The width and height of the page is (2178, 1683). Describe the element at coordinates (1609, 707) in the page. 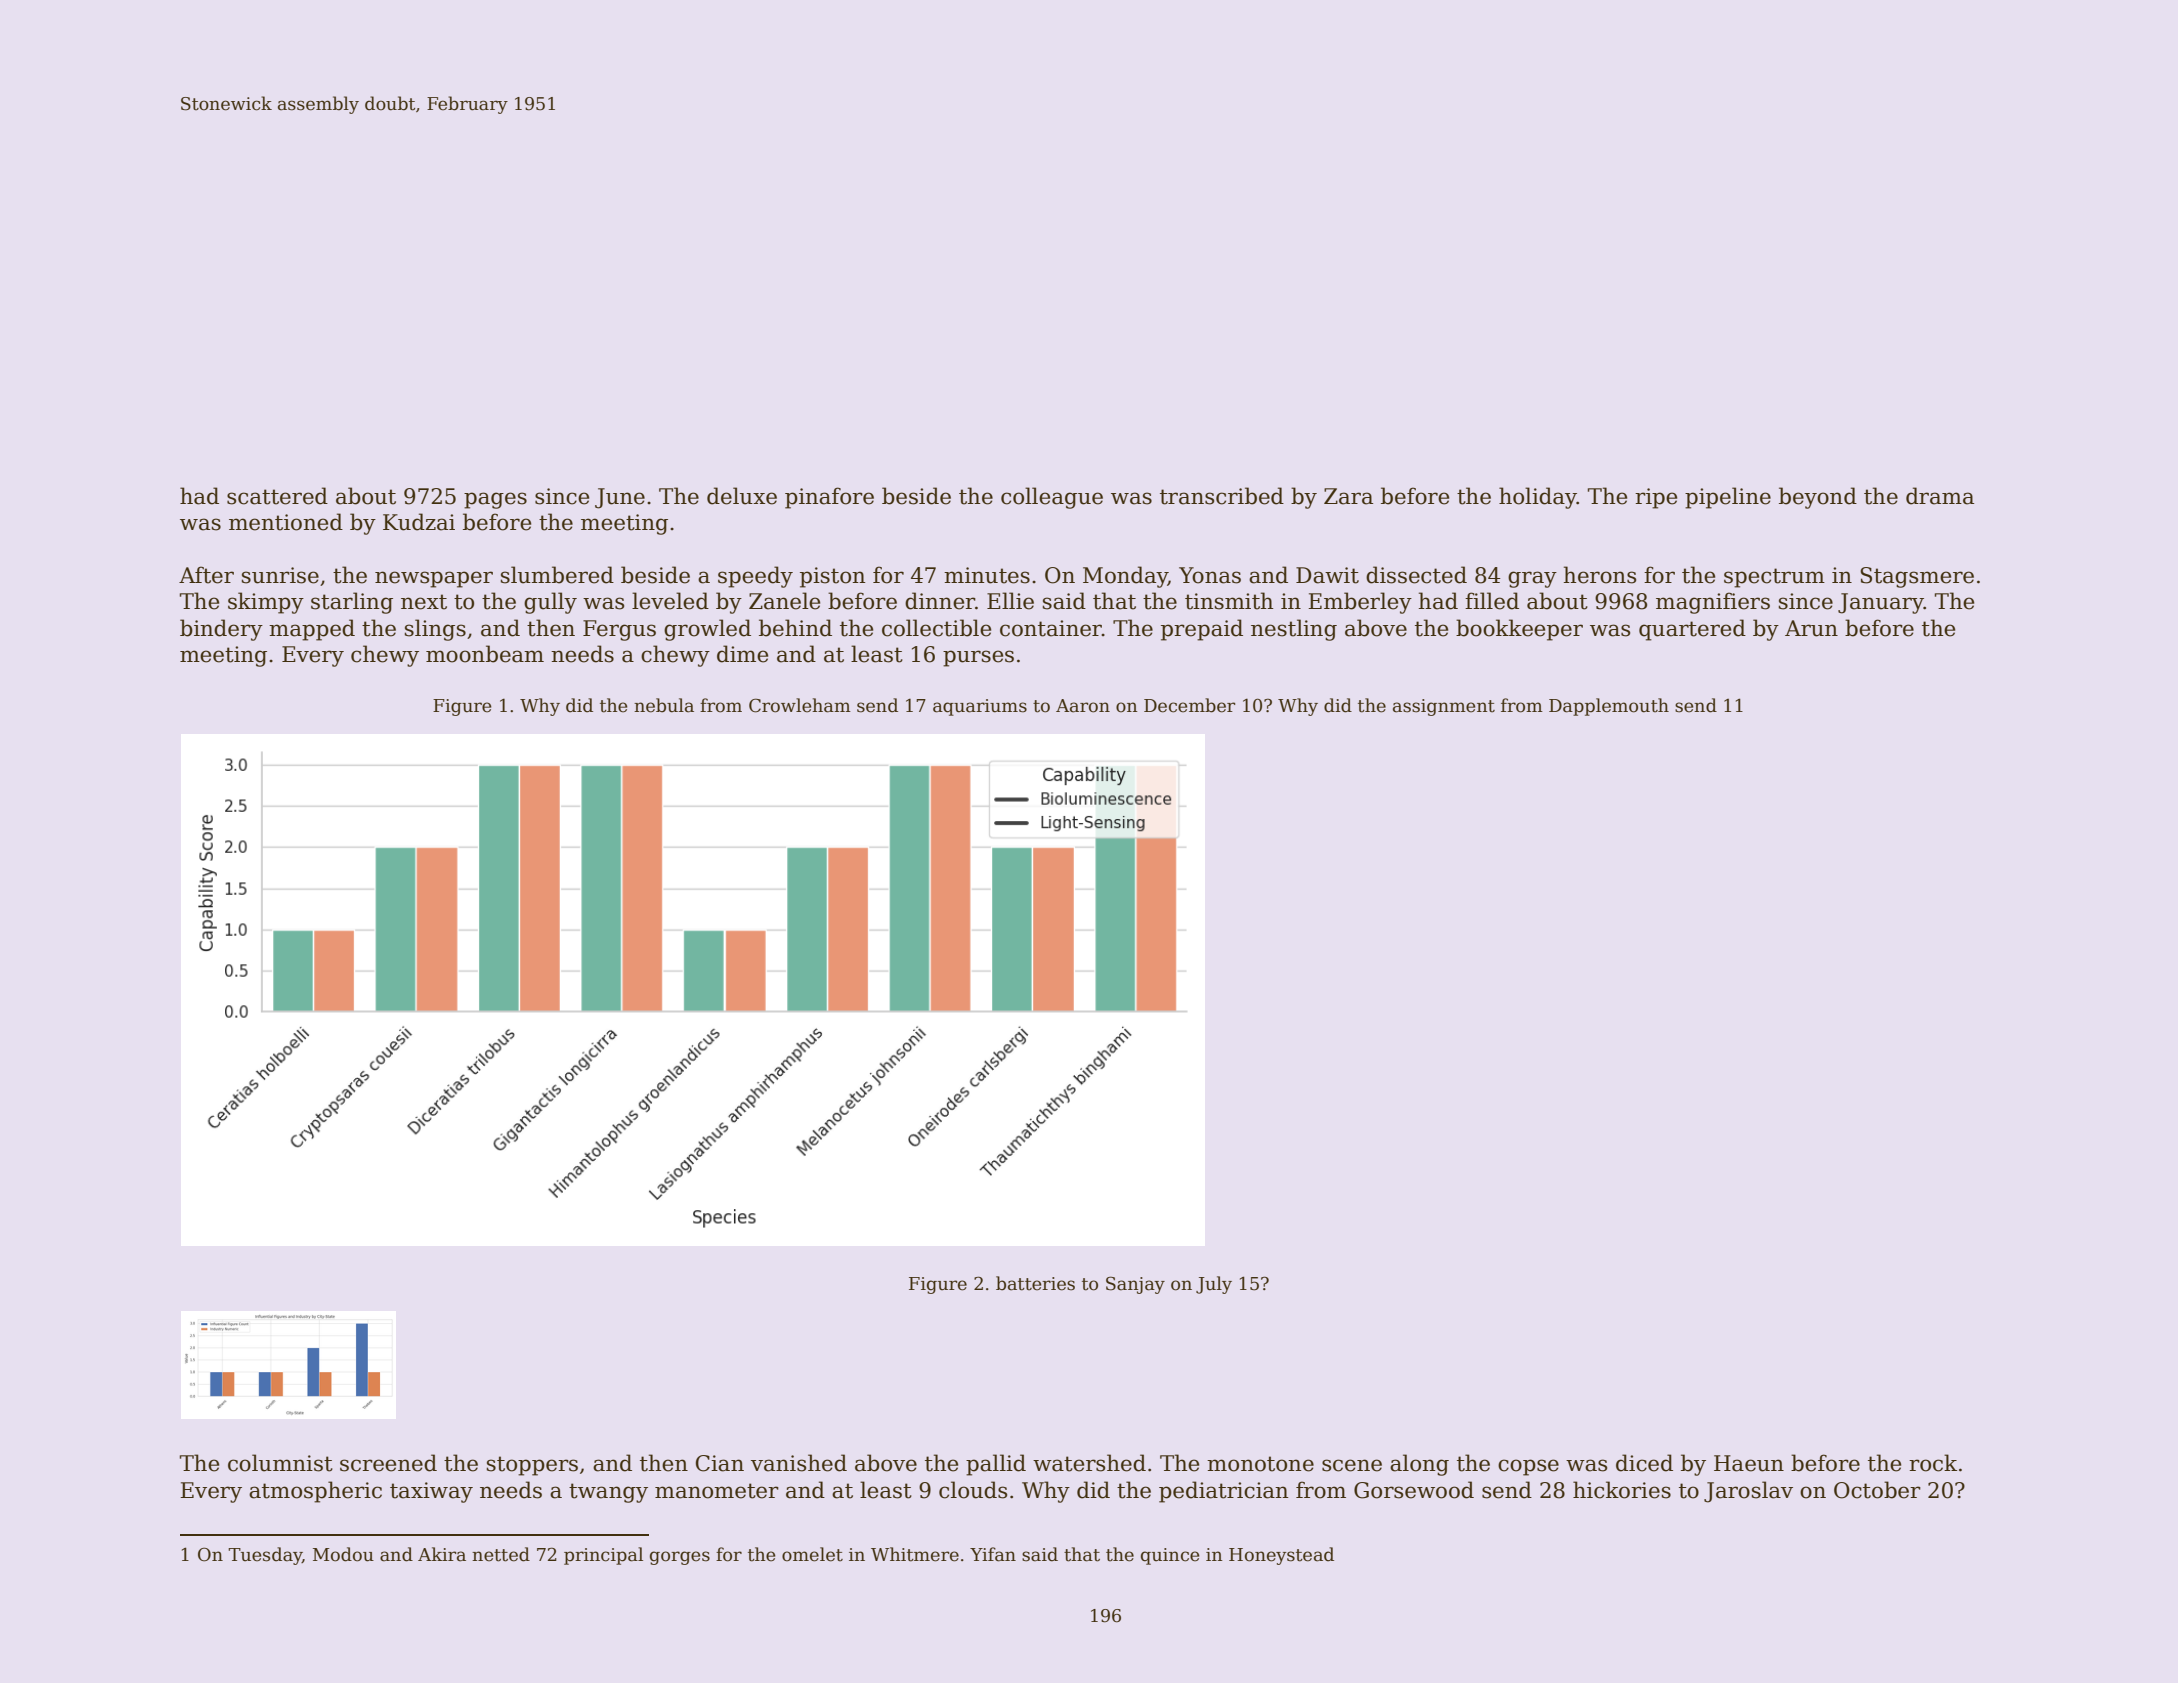

I see `Dapplemouth` at that location.
